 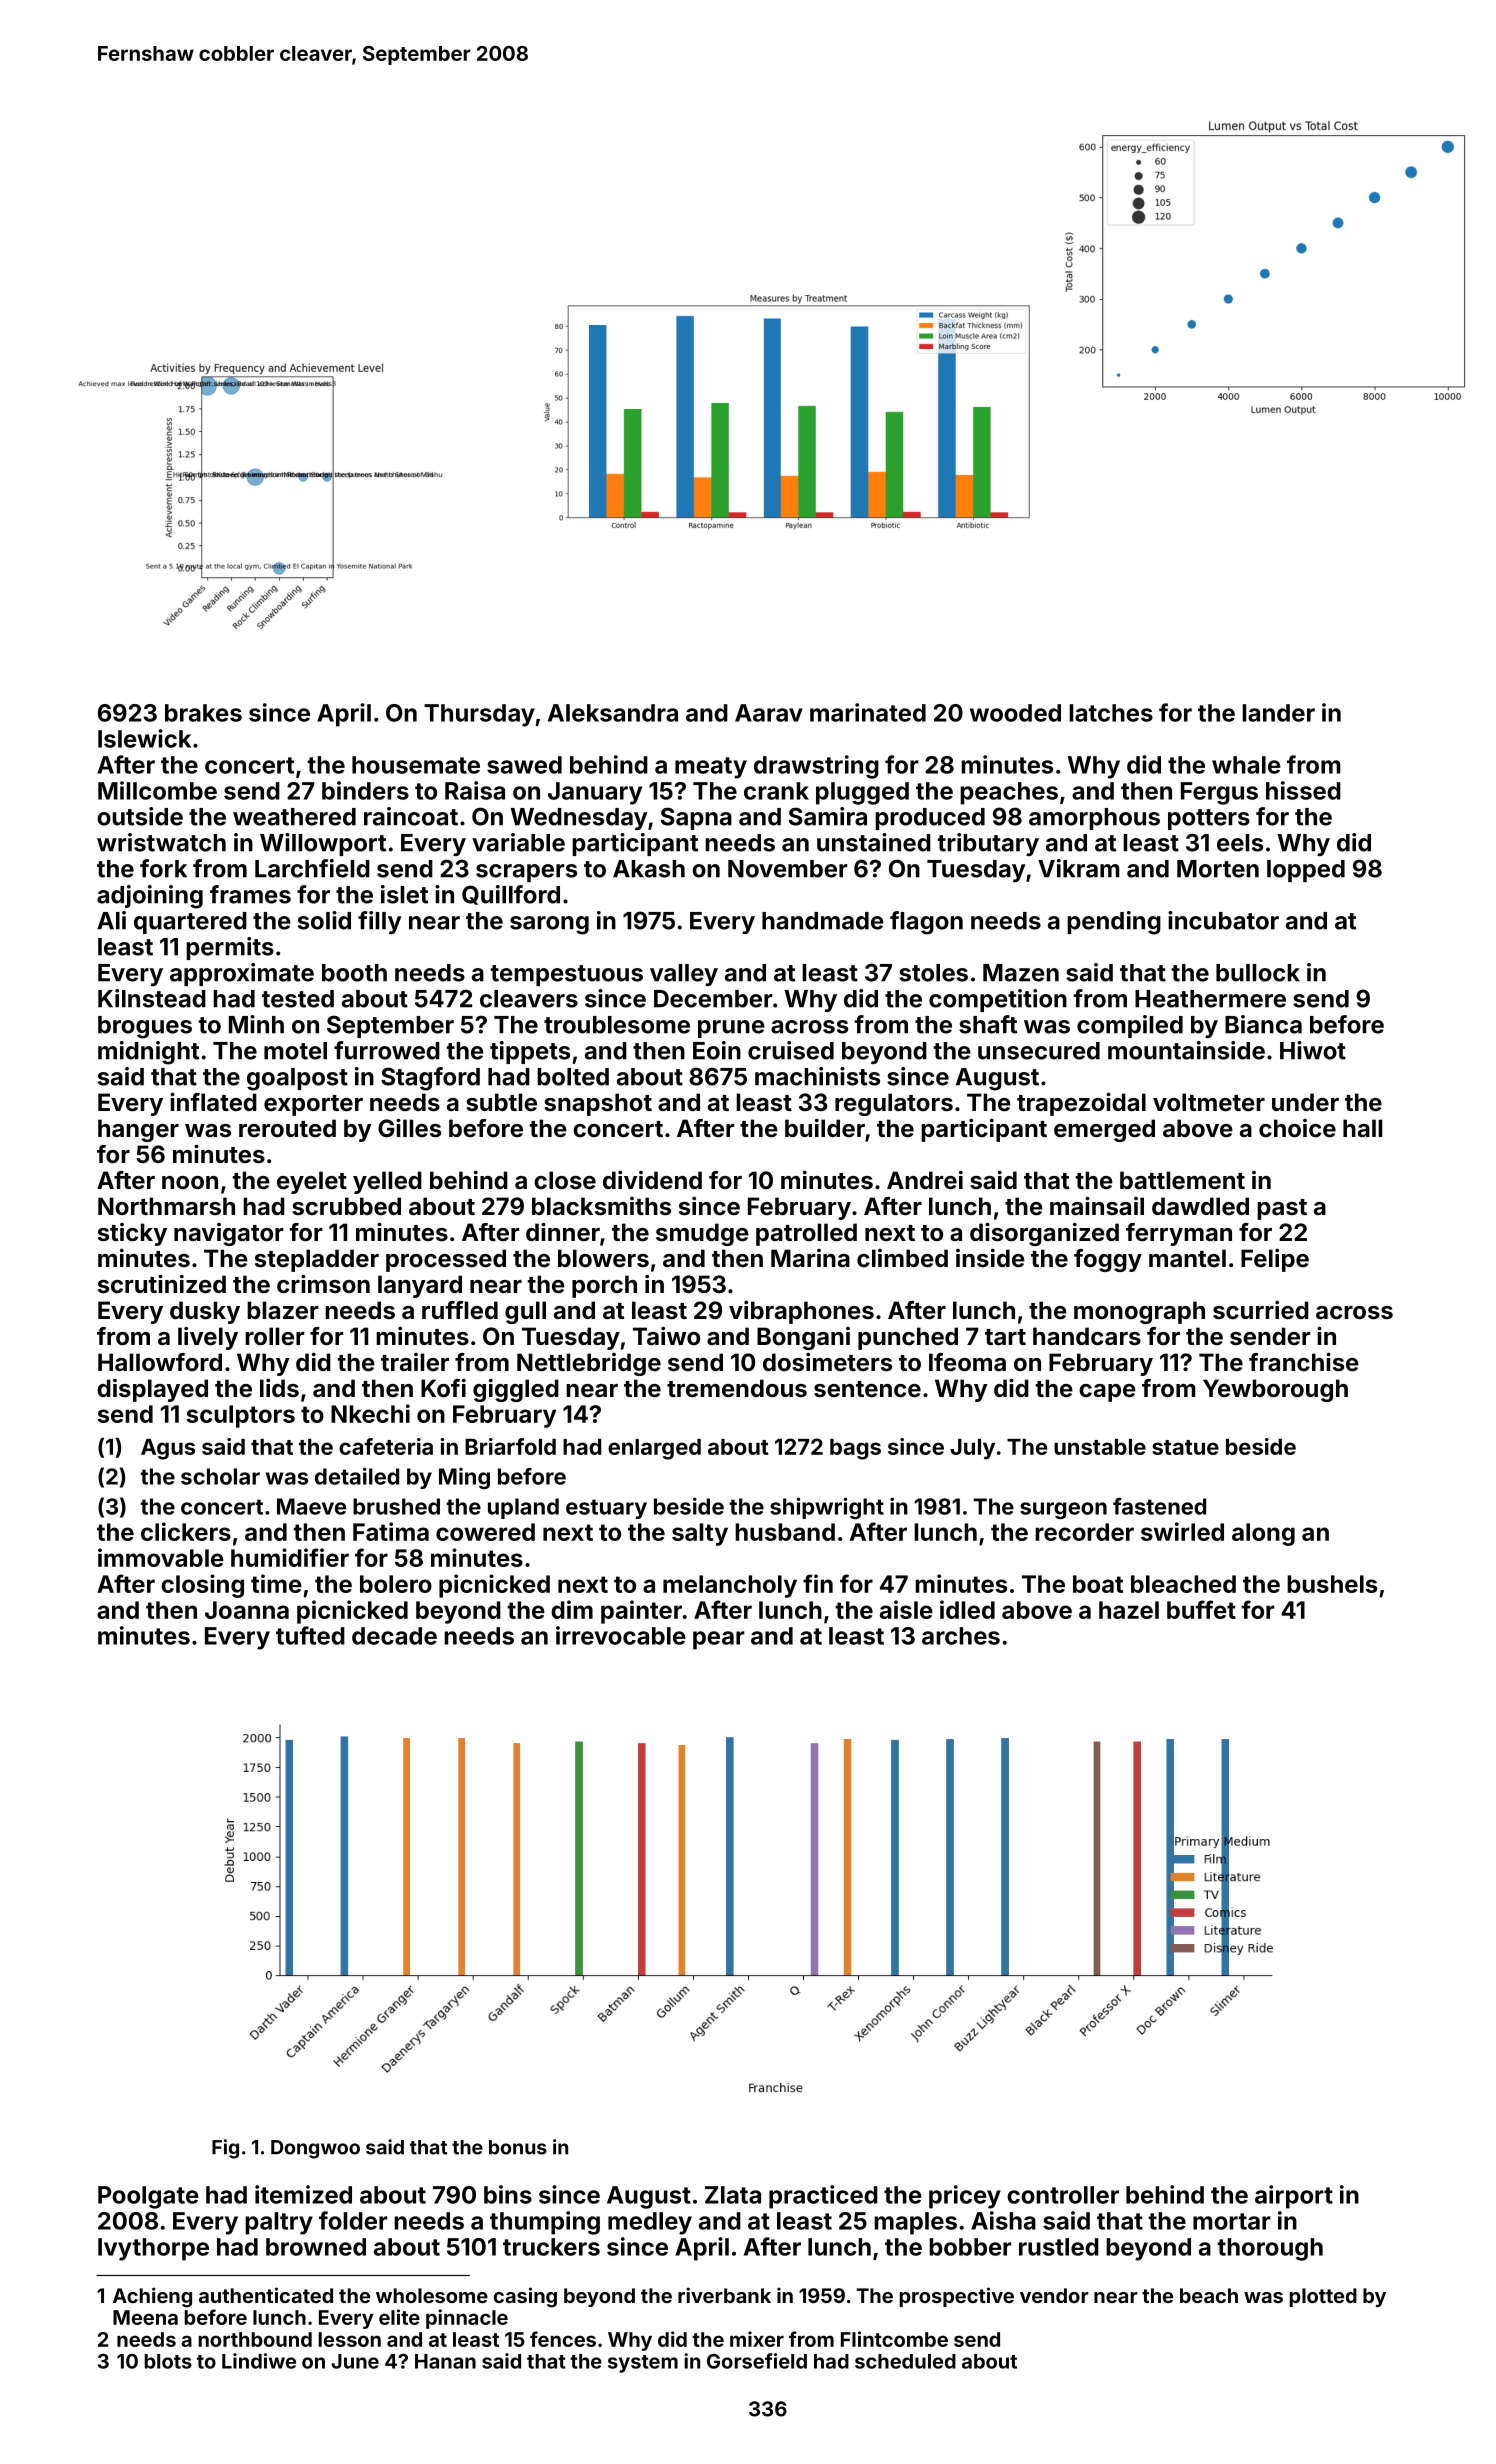 I want to click on bonus, so click(x=518, y=2147).
